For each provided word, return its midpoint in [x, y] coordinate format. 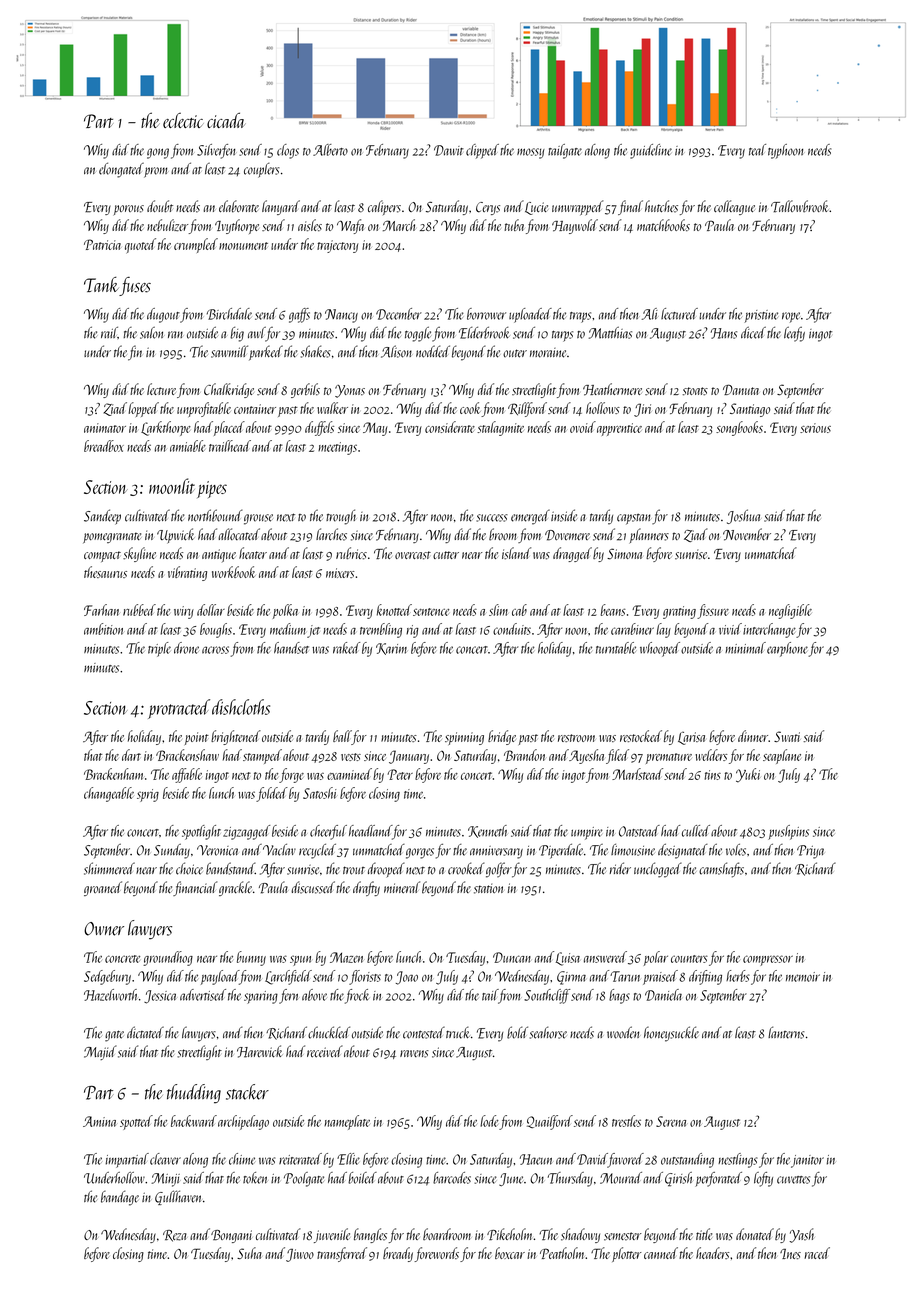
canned [661, 1253]
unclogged [658, 870]
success [492, 518]
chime [242, 1159]
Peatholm [562, 1253]
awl [257, 334]
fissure [713, 611]
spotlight [201, 832]
